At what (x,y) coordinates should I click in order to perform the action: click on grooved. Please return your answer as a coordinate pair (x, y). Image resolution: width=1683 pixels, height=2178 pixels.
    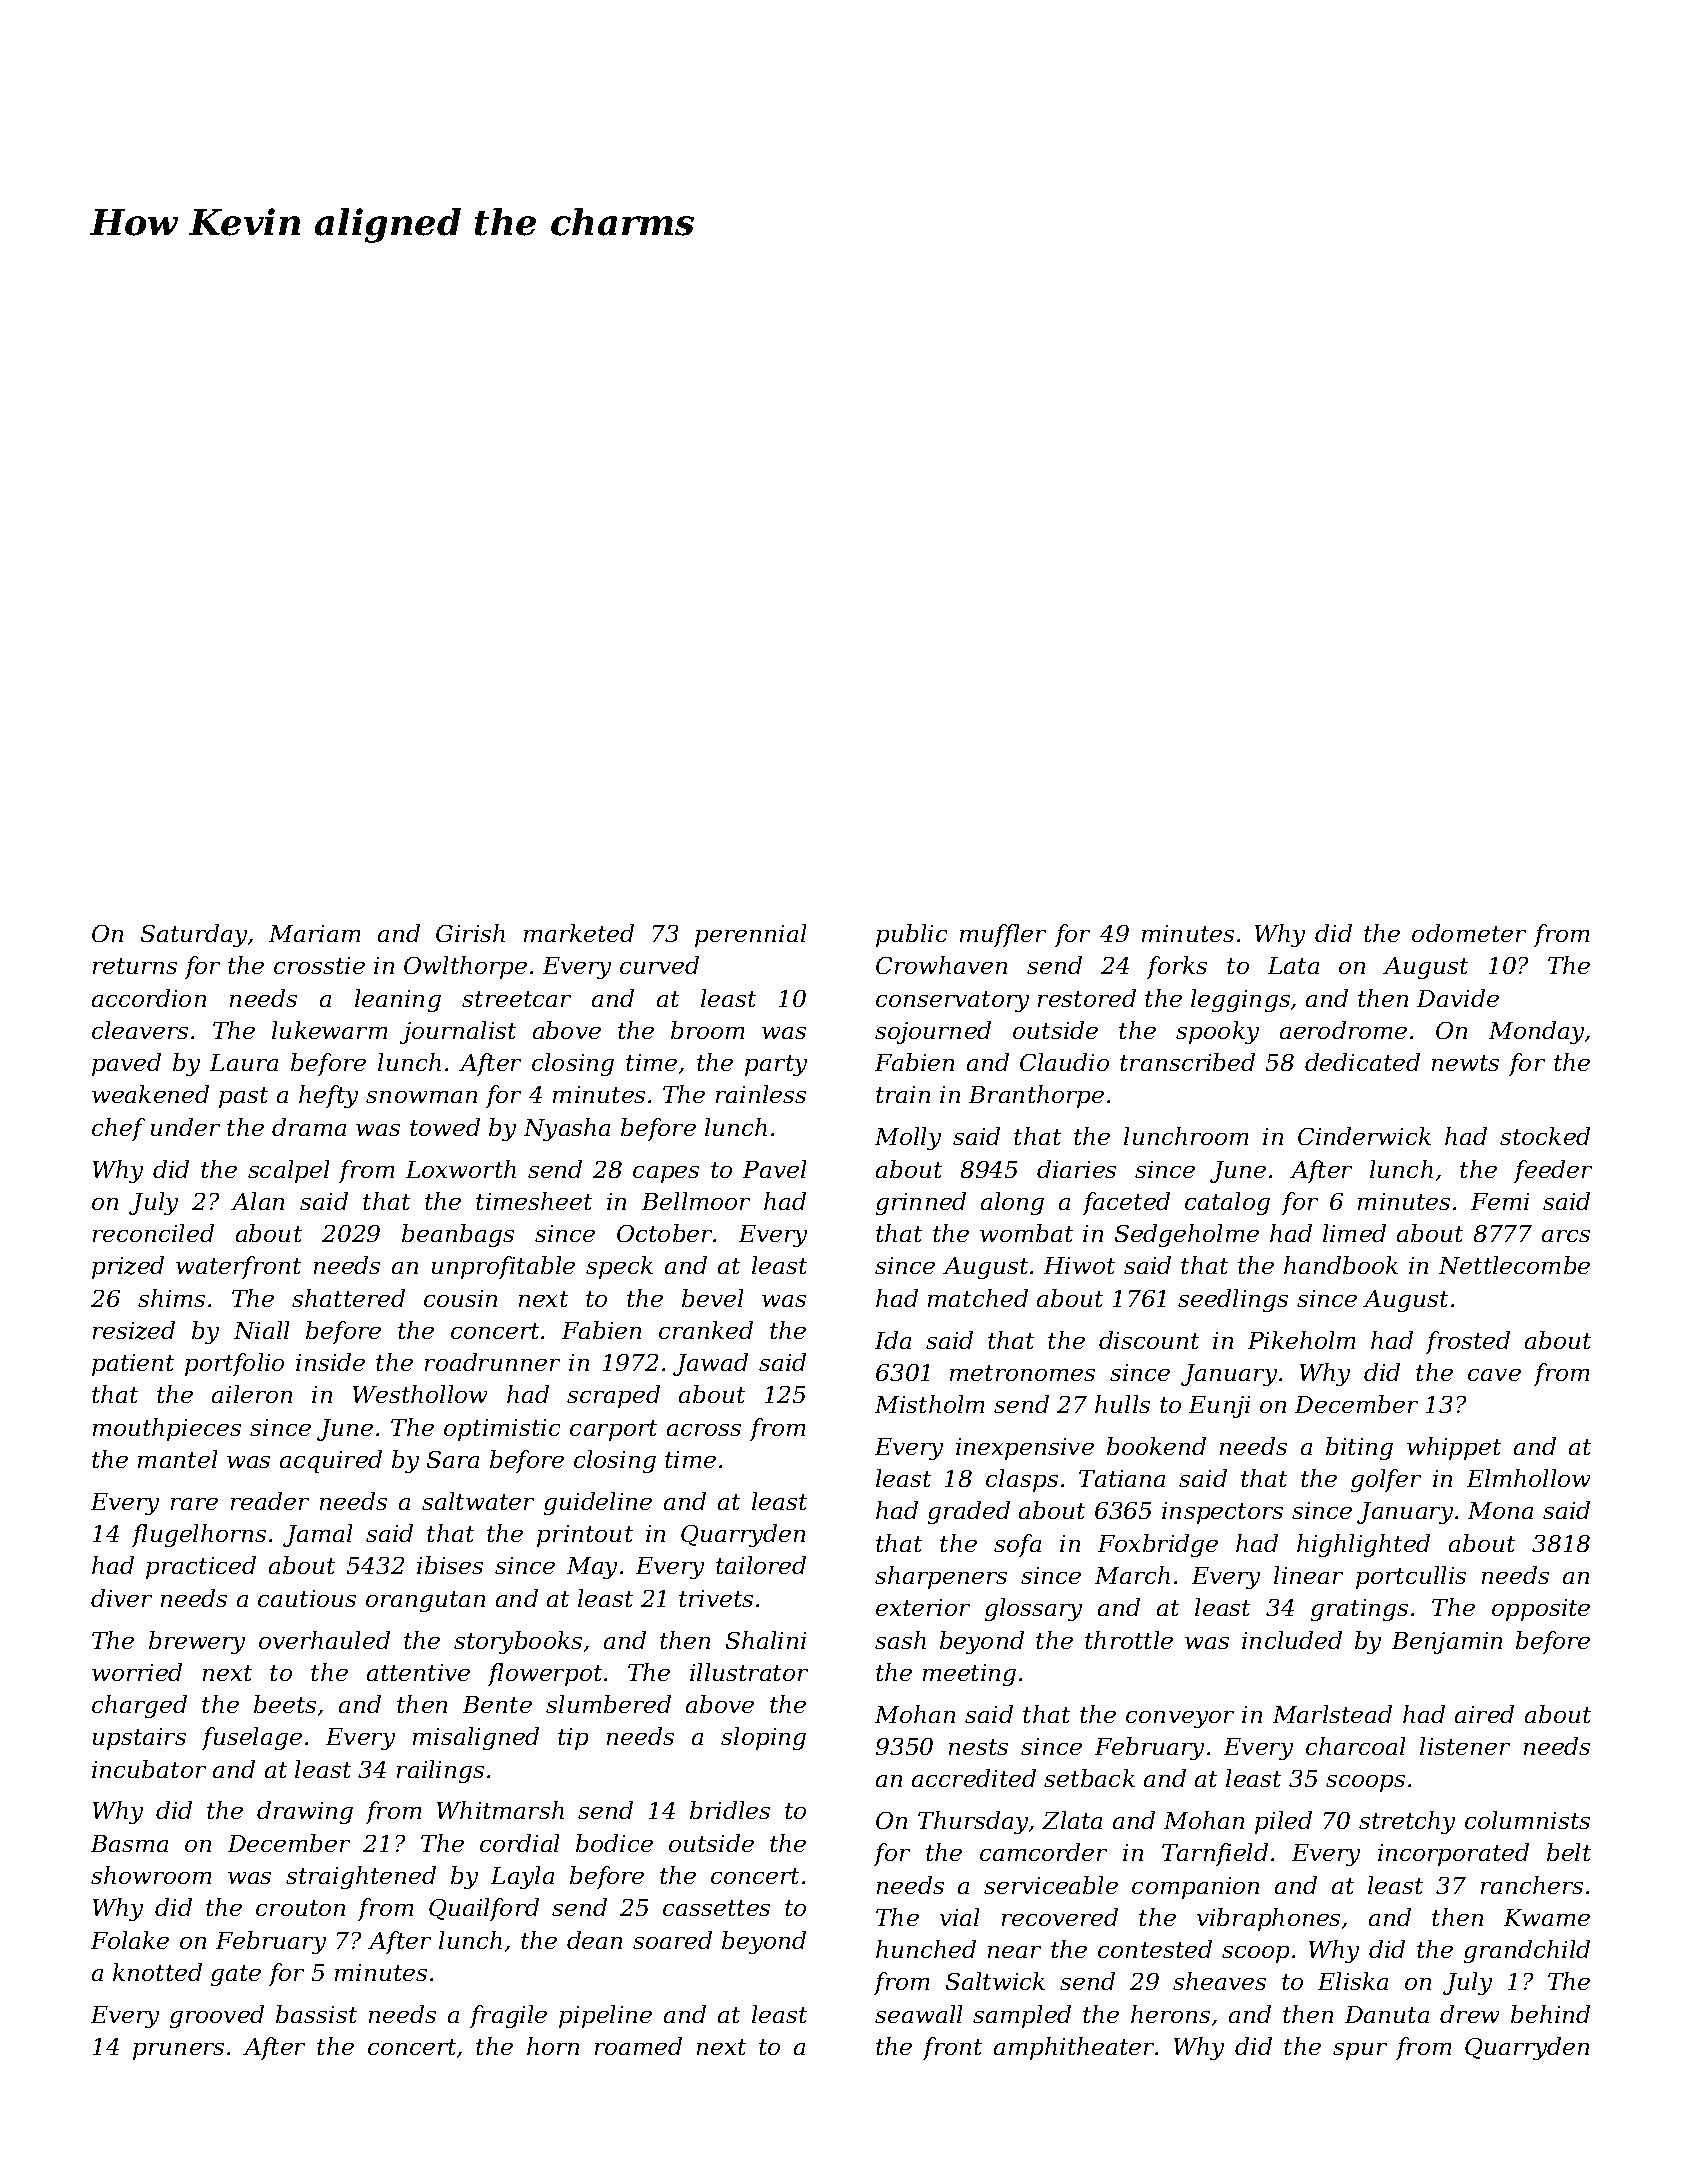
    Looking at the image, I should click on (217, 2016).
